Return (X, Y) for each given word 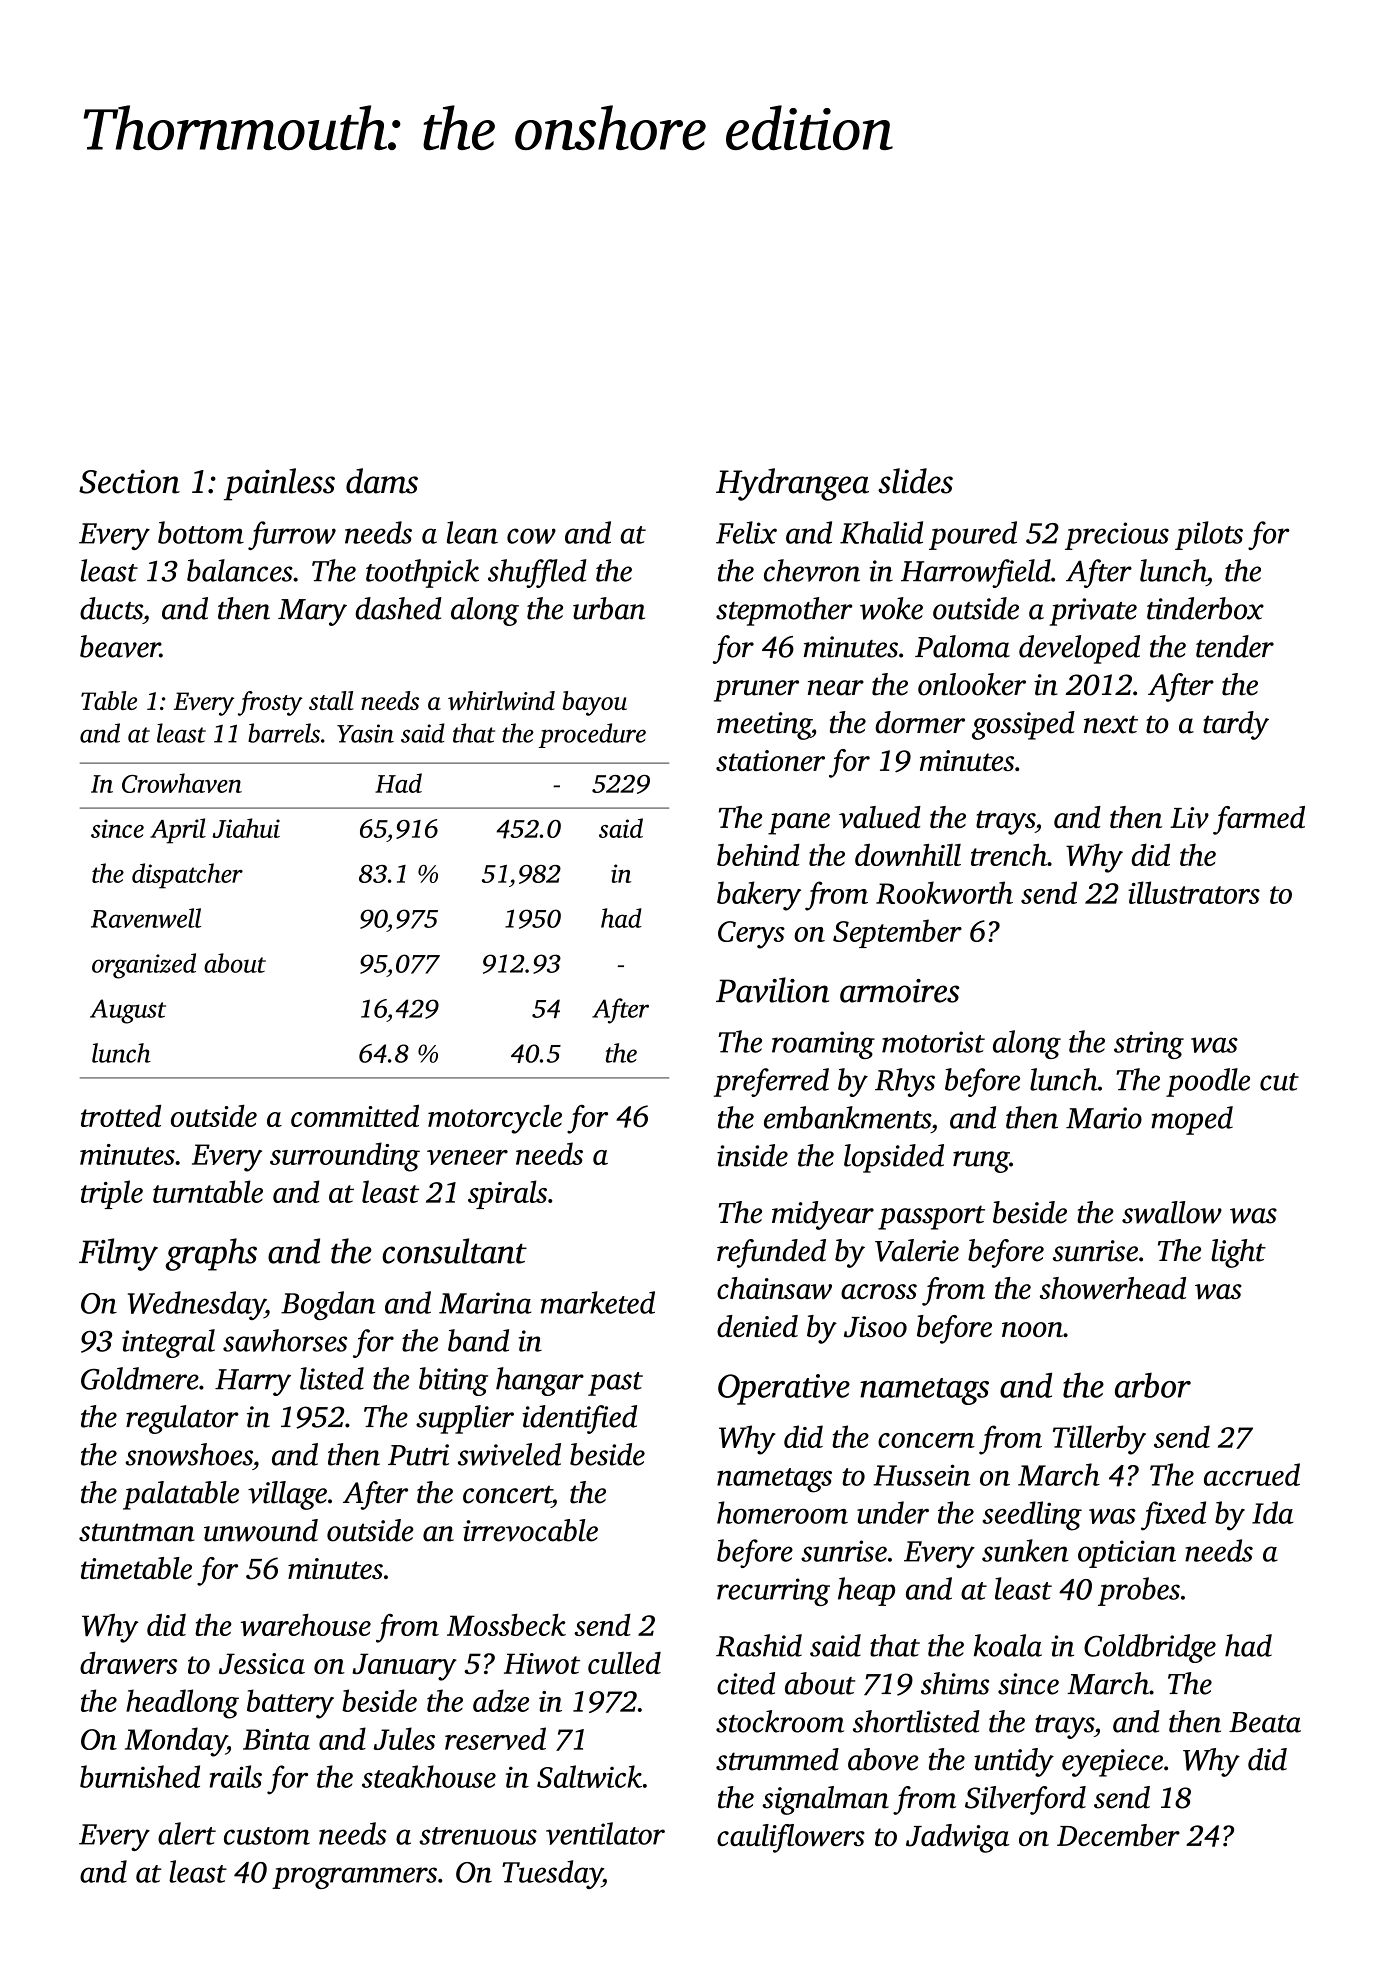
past (615, 1384)
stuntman (137, 1532)
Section (129, 481)
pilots (1209, 535)
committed (355, 1115)
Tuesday (552, 1874)
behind (758, 854)
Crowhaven (182, 783)
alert (187, 1833)
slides (915, 481)
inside (752, 1155)
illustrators (1194, 892)
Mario (1104, 1118)
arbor (1153, 1385)
